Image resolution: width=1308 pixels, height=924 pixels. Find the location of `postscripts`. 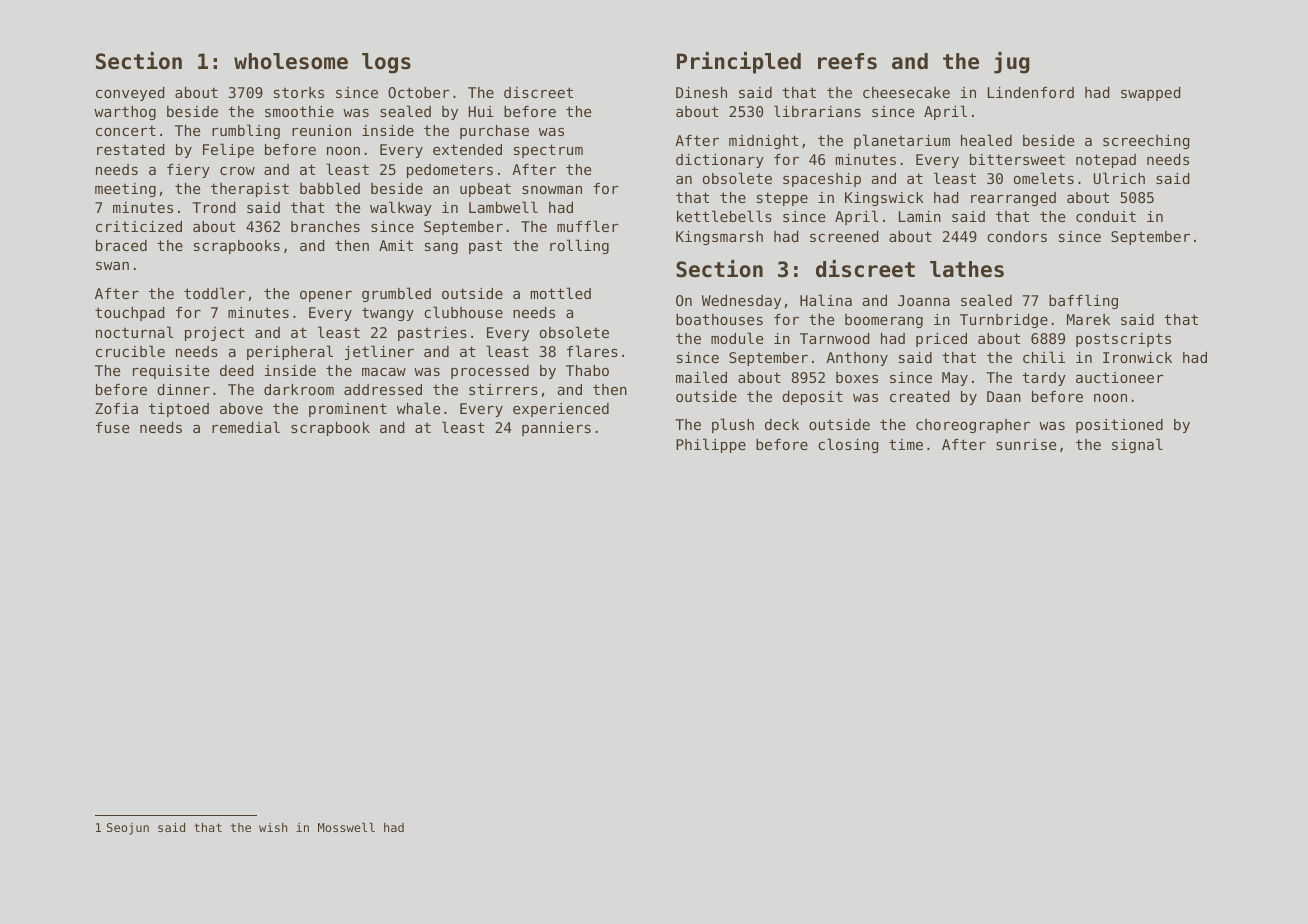

postscripts is located at coordinates (1123, 340).
